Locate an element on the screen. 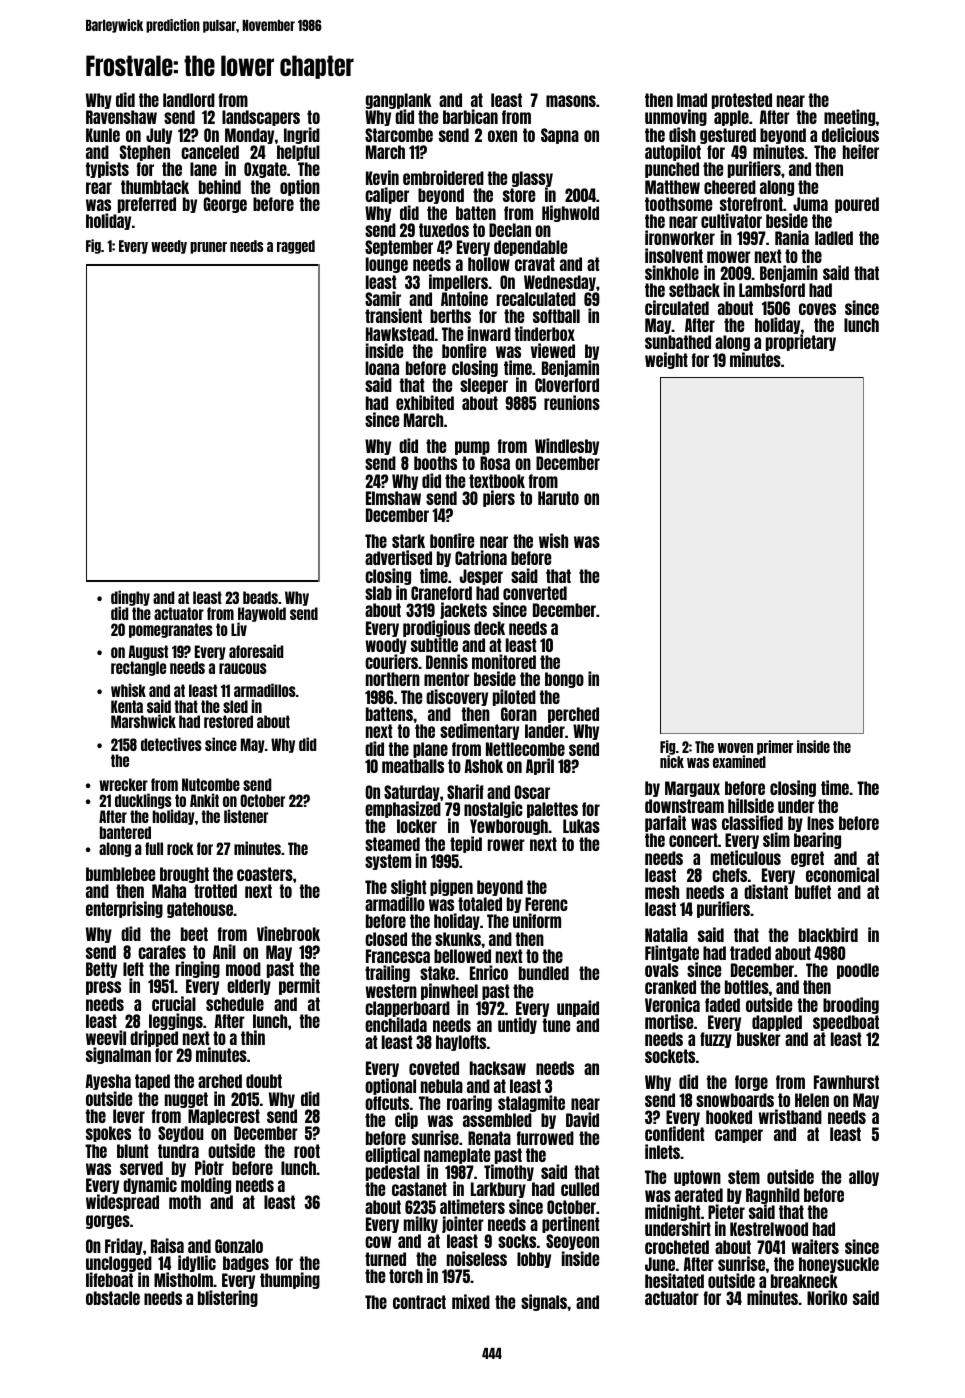  beads is located at coordinates (260, 597).
